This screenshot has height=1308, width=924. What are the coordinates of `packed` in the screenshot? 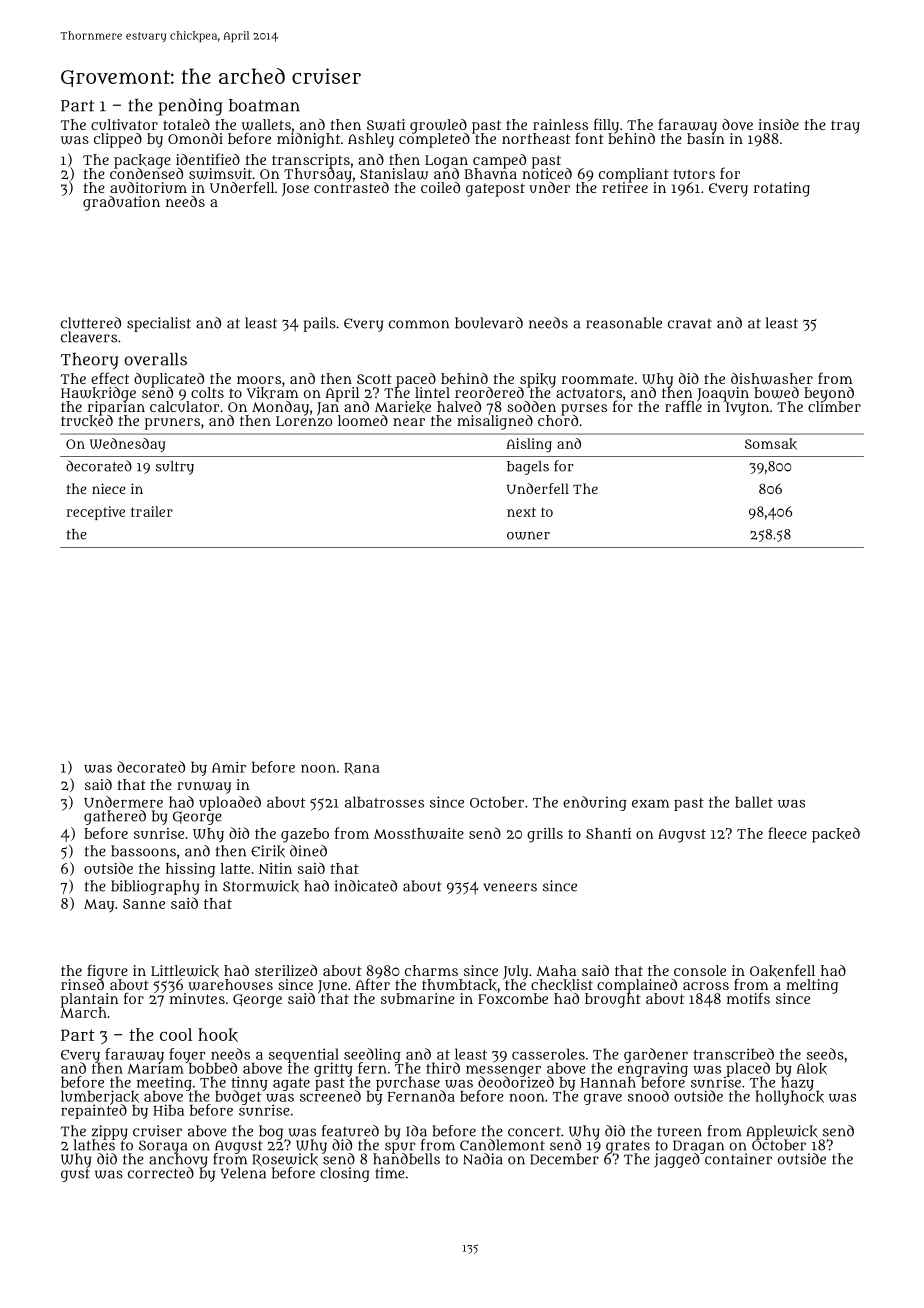 It's located at (836, 835).
